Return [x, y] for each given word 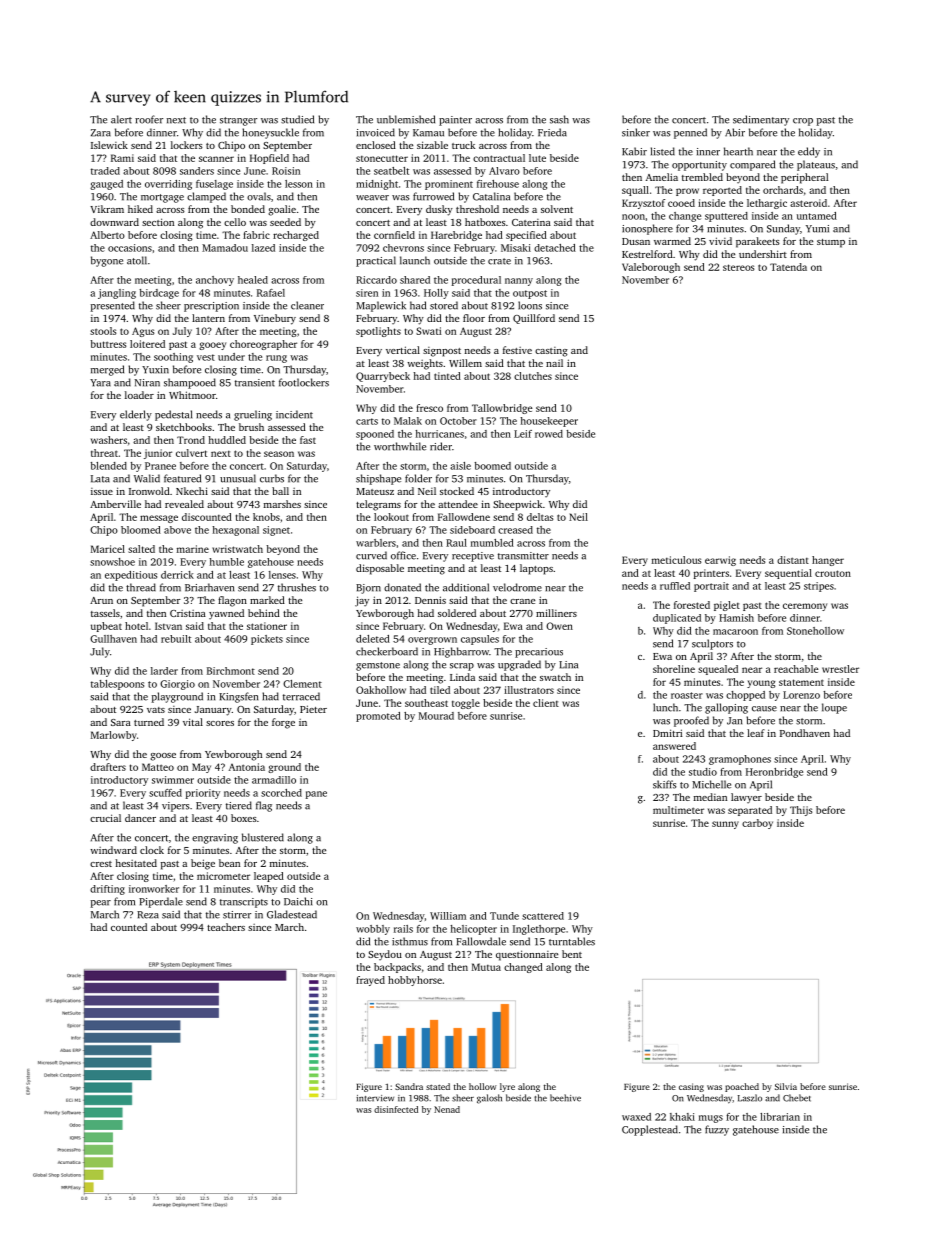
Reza [148, 915]
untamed [817, 216]
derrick [177, 575]
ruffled [675, 586]
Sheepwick [517, 505]
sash [559, 119]
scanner [216, 159]
